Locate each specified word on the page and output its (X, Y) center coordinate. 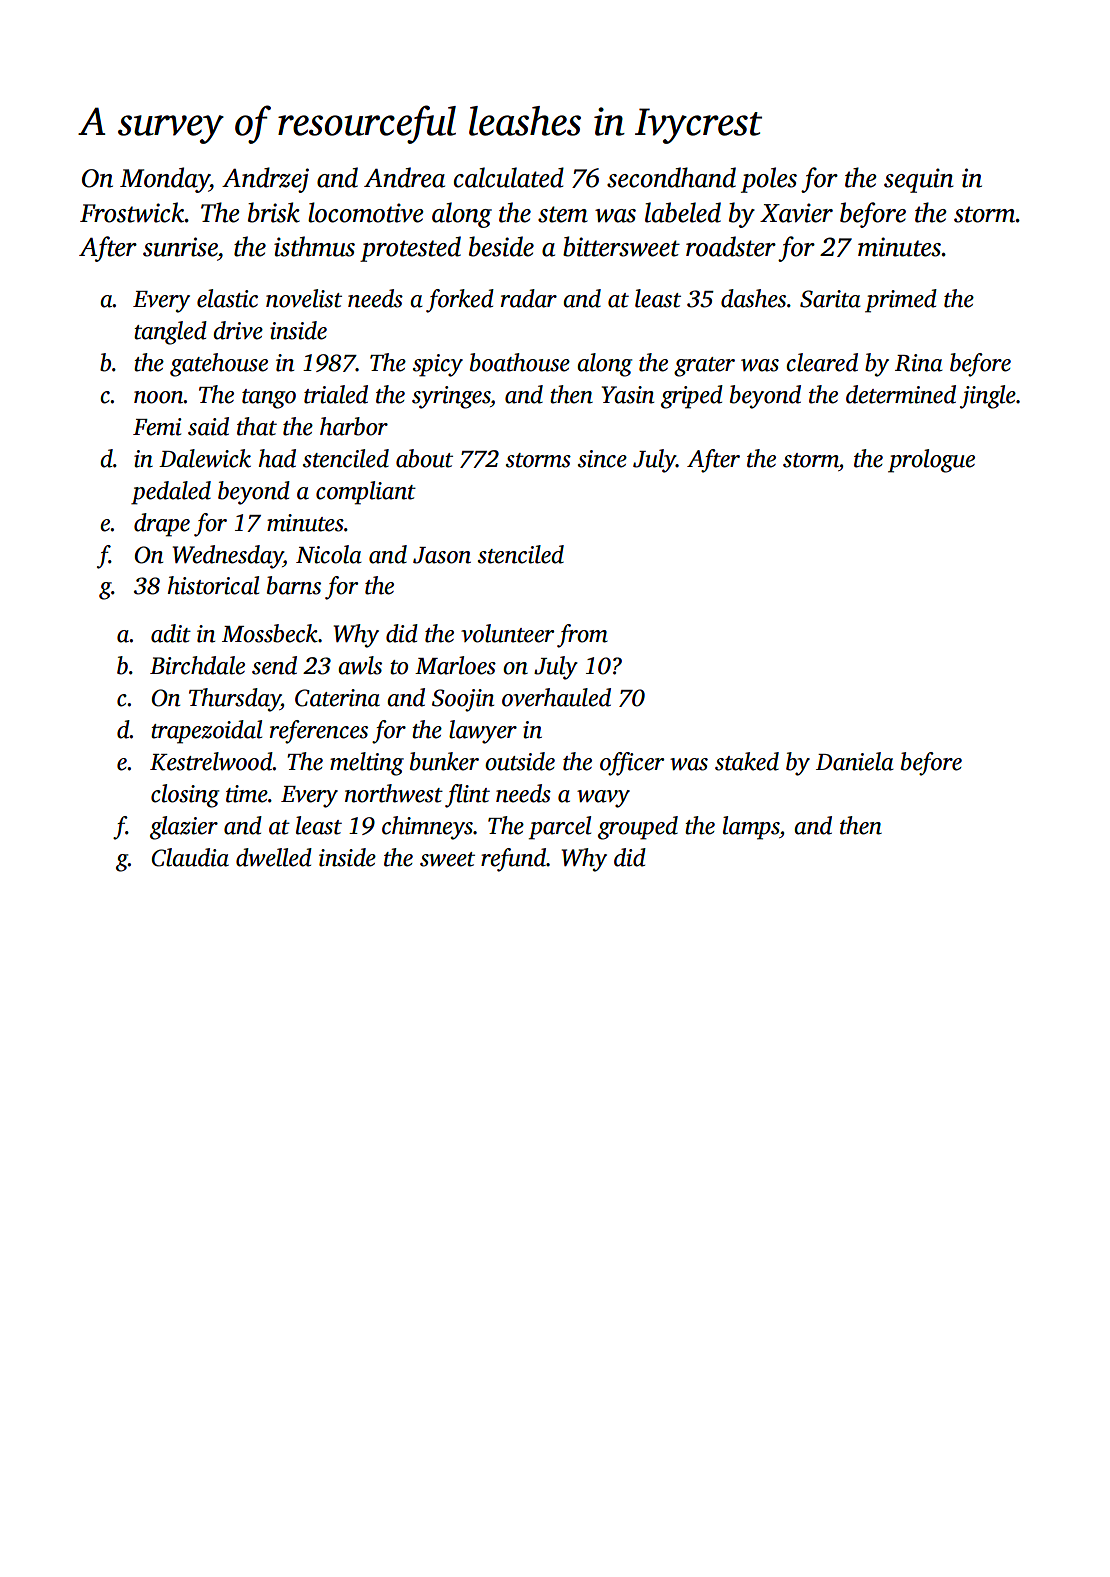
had (277, 458)
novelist (304, 298)
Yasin (628, 395)
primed (901, 301)
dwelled (274, 857)
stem (563, 214)
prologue (931, 461)
